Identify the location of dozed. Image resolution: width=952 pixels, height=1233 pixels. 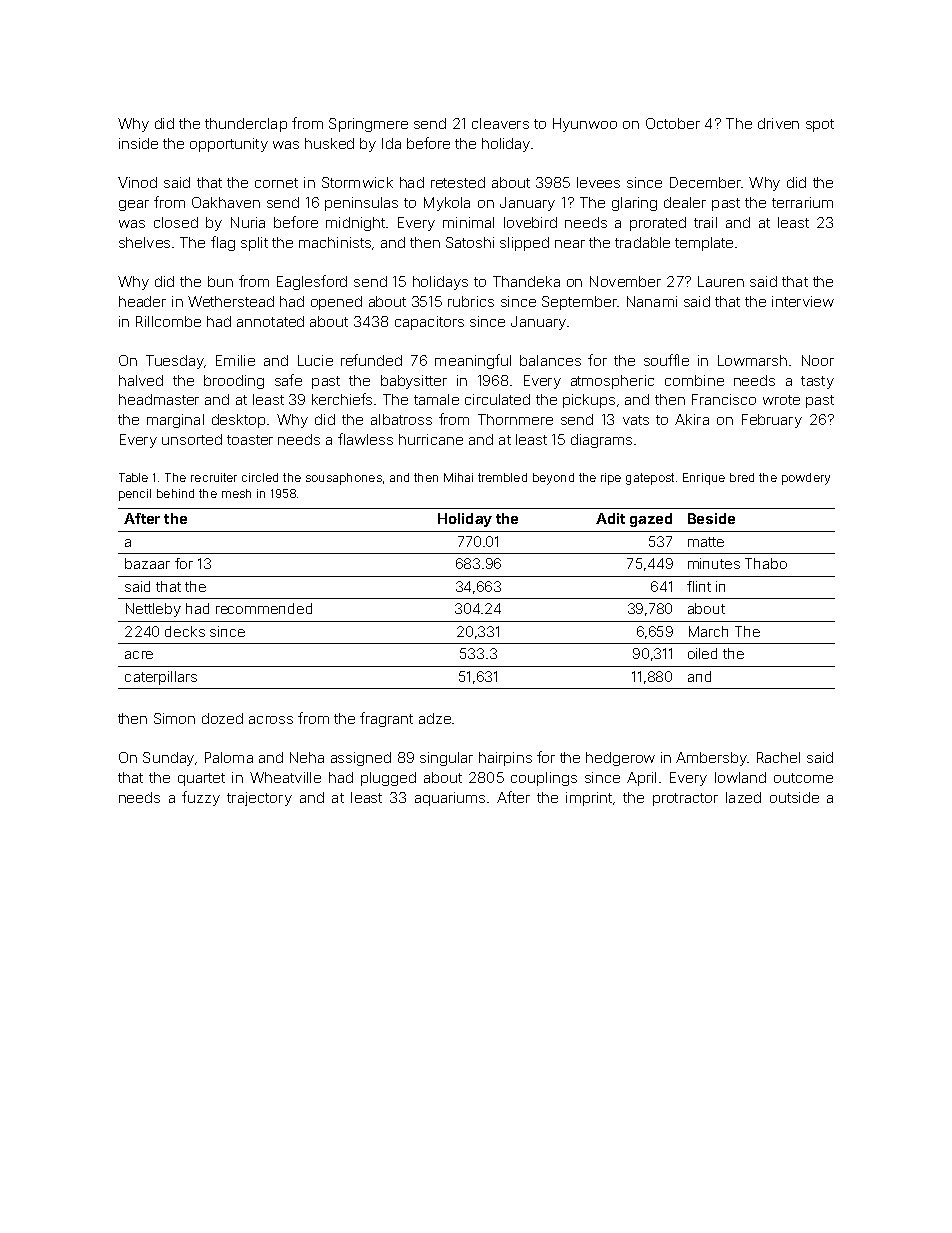
(222, 718).
